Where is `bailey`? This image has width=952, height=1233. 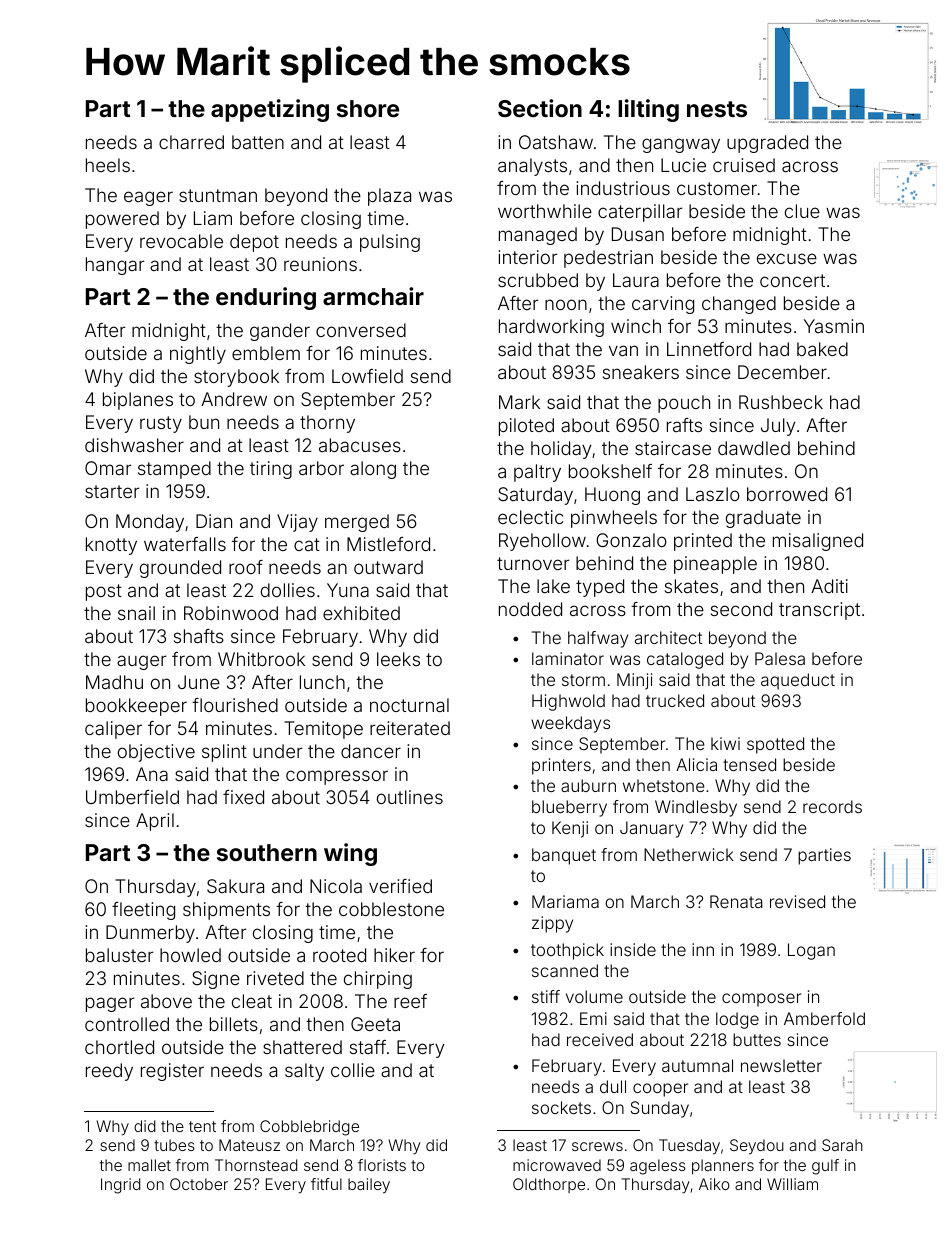
bailey is located at coordinates (369, 1186).
